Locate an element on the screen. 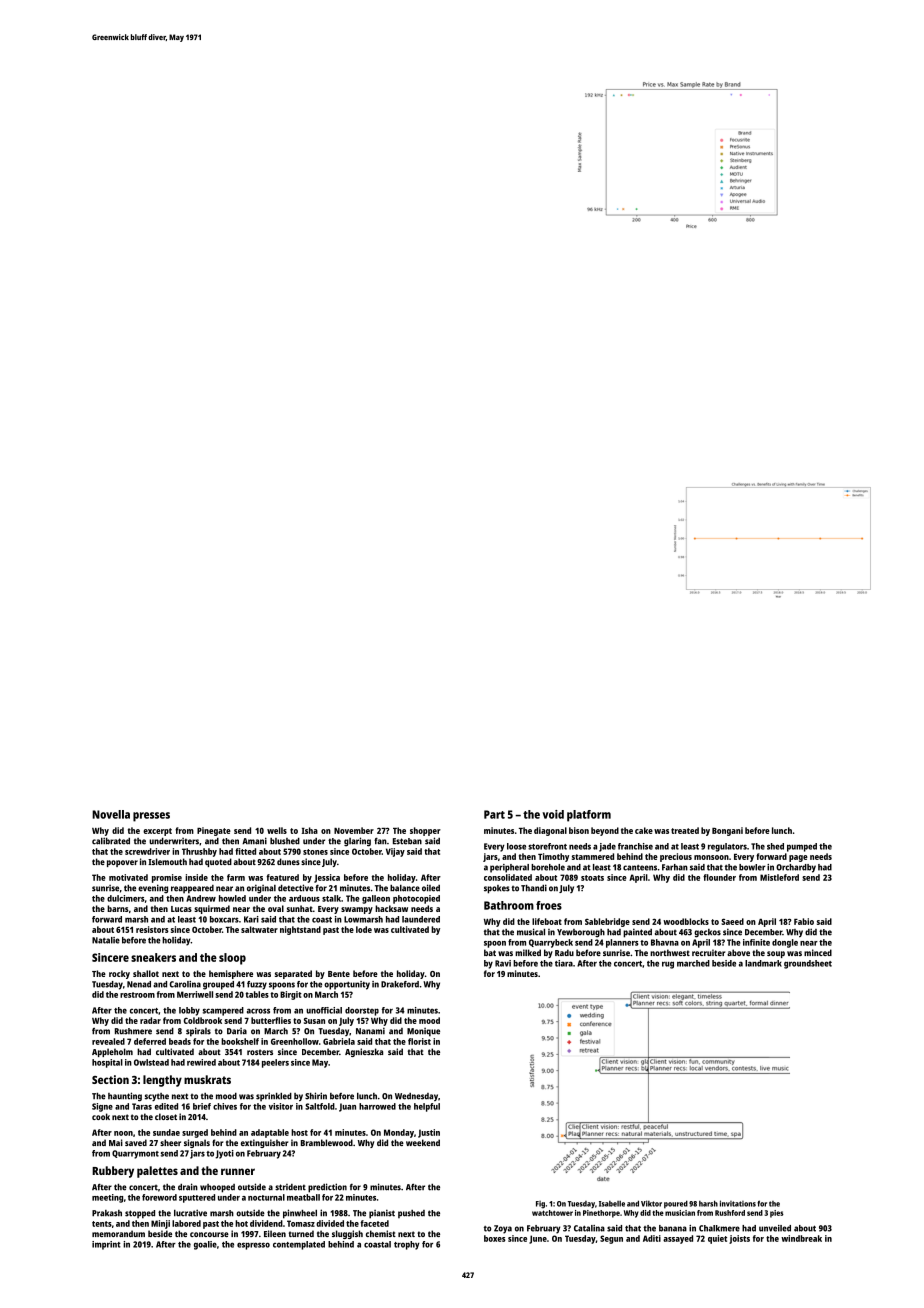 The width and height of the screenshot is (924, 1308). closet is located at coordinates (166, 1116).
